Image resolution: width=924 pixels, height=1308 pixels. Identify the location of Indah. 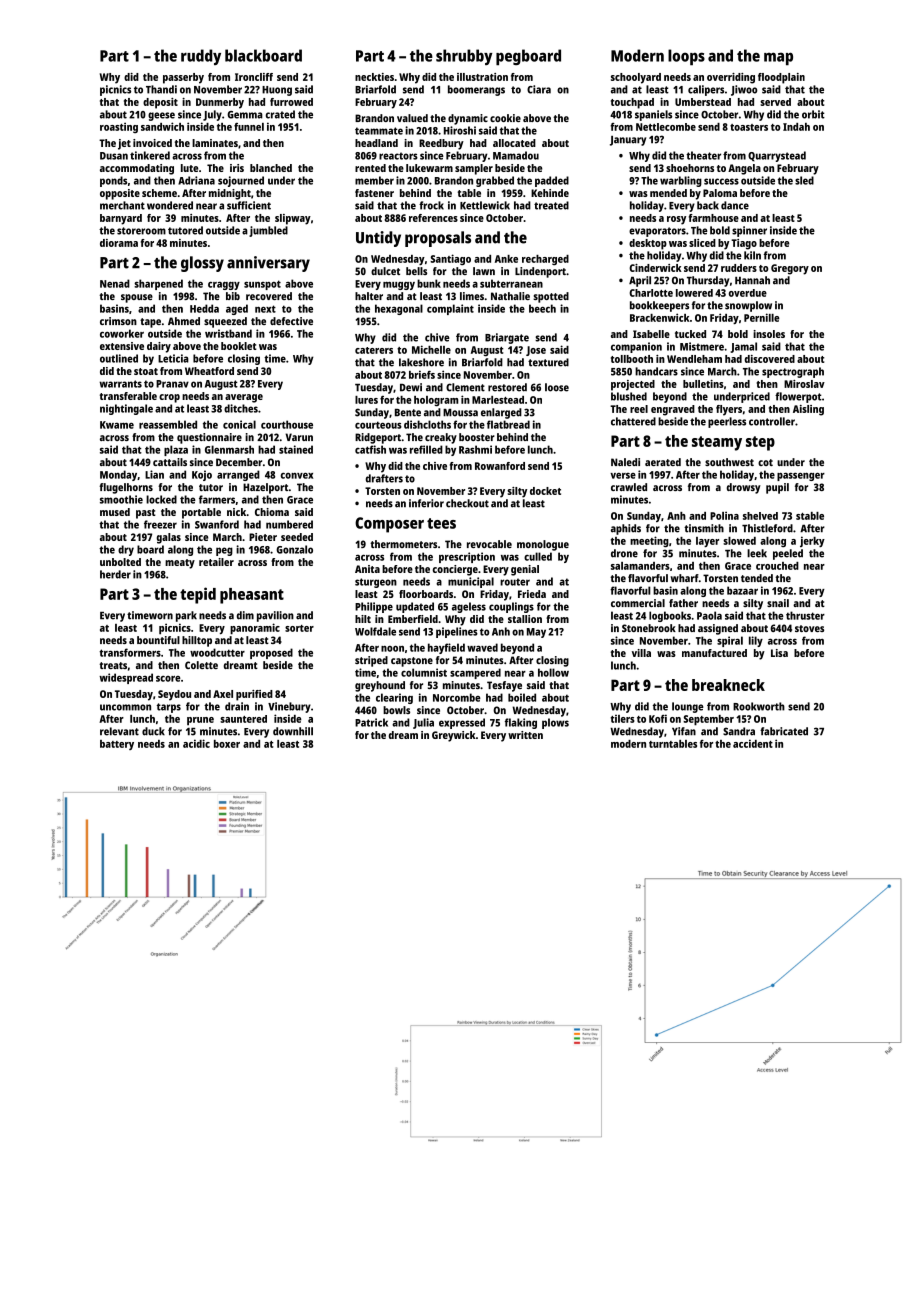
(796, 127).
